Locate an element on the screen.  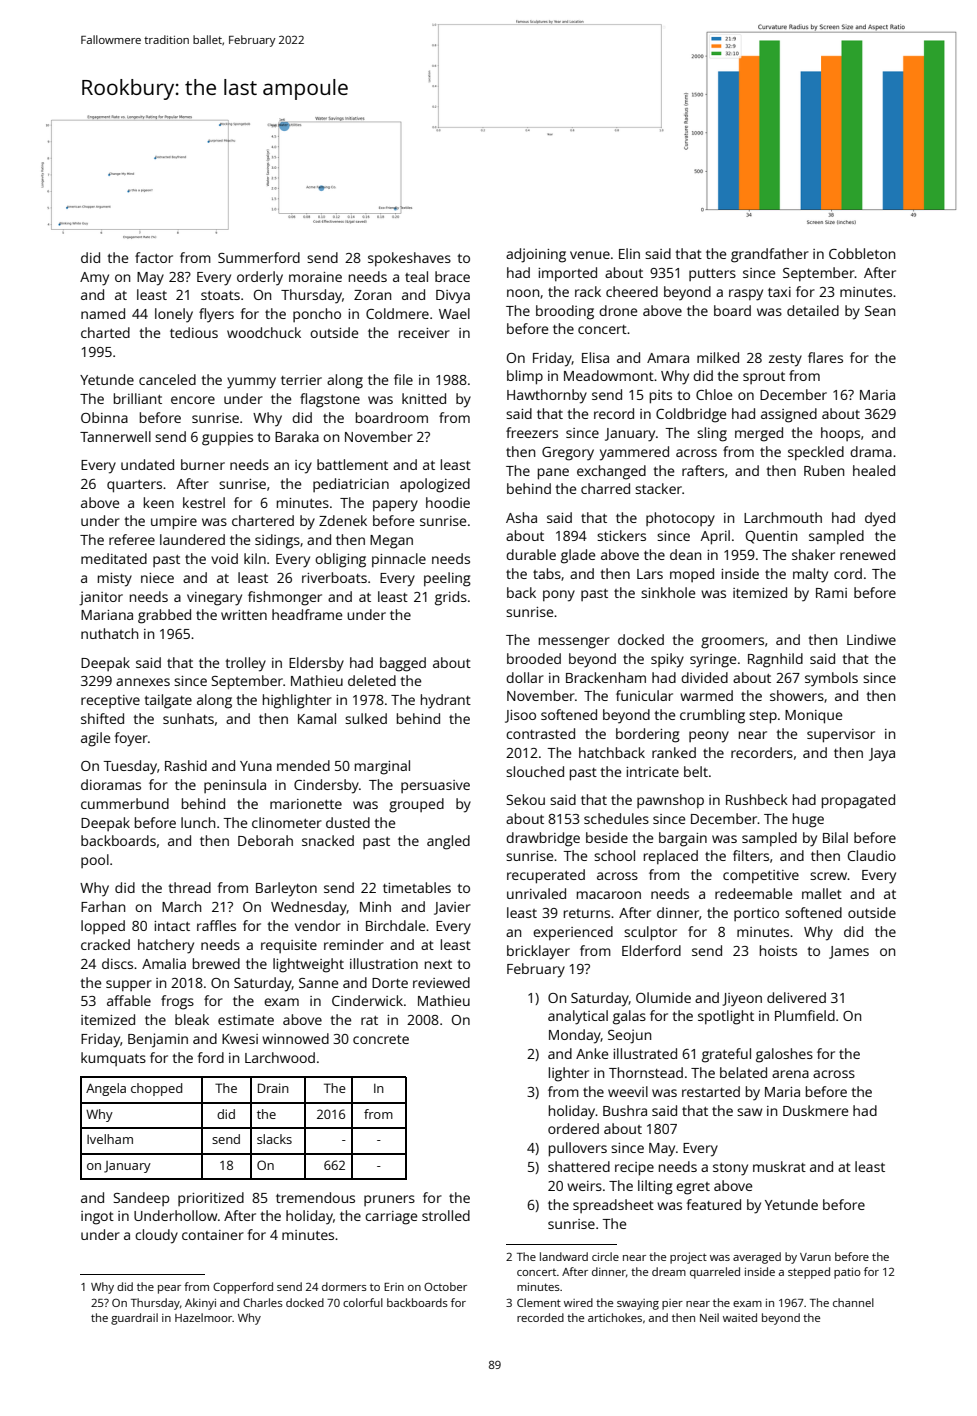
Benjamin is located at coordinates (158, 1040).
